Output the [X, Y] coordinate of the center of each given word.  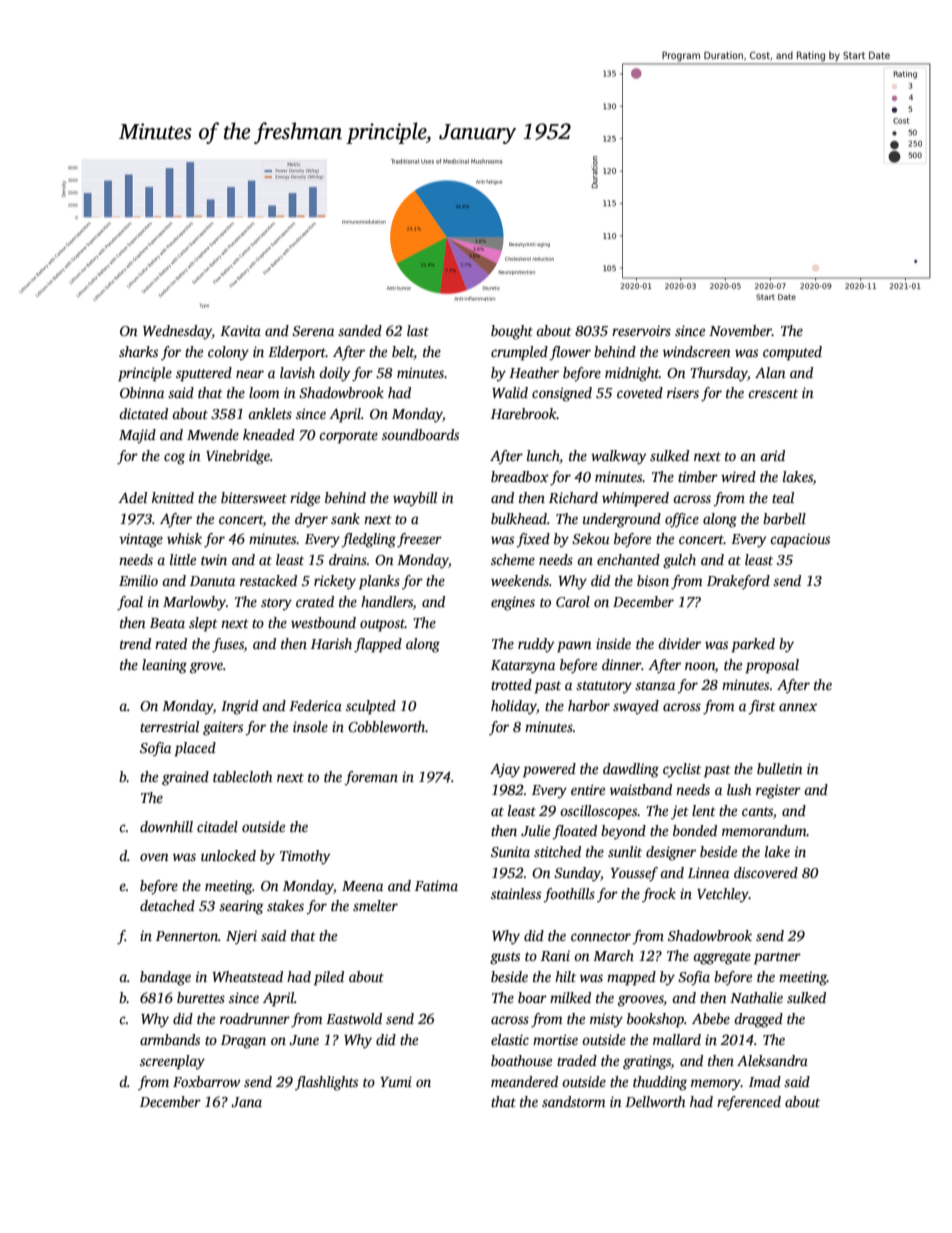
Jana [246, 1102]
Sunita [510, 851]
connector [601, 936]
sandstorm [574, 1101]
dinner [622, 664]
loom [264, 392]
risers [683, 392]
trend [135, 643]
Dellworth [655, 1101]
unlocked [228, 855]
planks [379, 582]
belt [403, 351]
